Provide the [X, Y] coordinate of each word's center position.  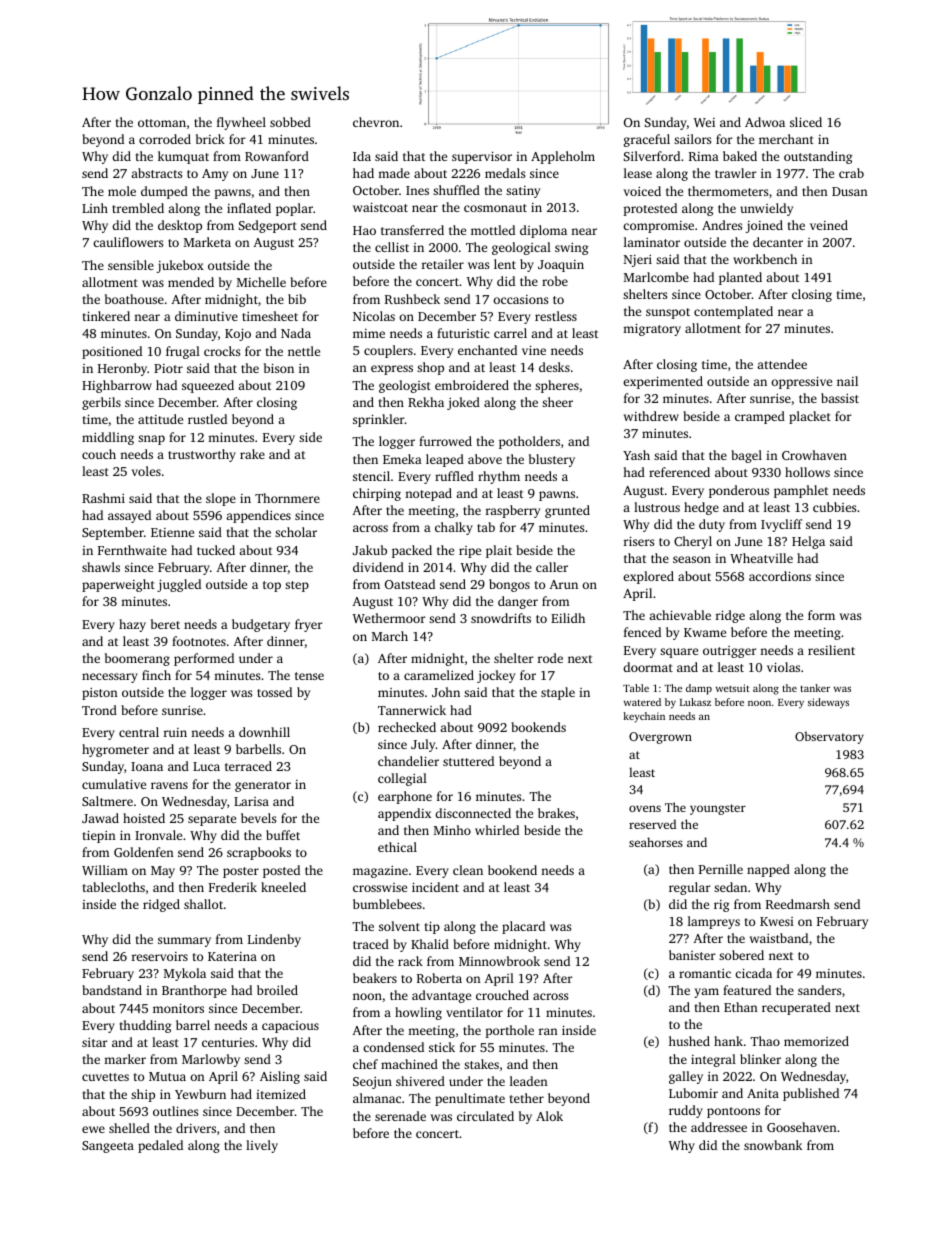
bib [297, 299]
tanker [815, 688]
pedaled [160, 1146]
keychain [644, 717]
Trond [99, 710]
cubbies [834, 507]
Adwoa [765, 122]
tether [527, 1098]
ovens [645, 808]
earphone [405, 797]
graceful [647, 140]
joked [463, 403]
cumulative [114, 784]
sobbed [290, 122]
